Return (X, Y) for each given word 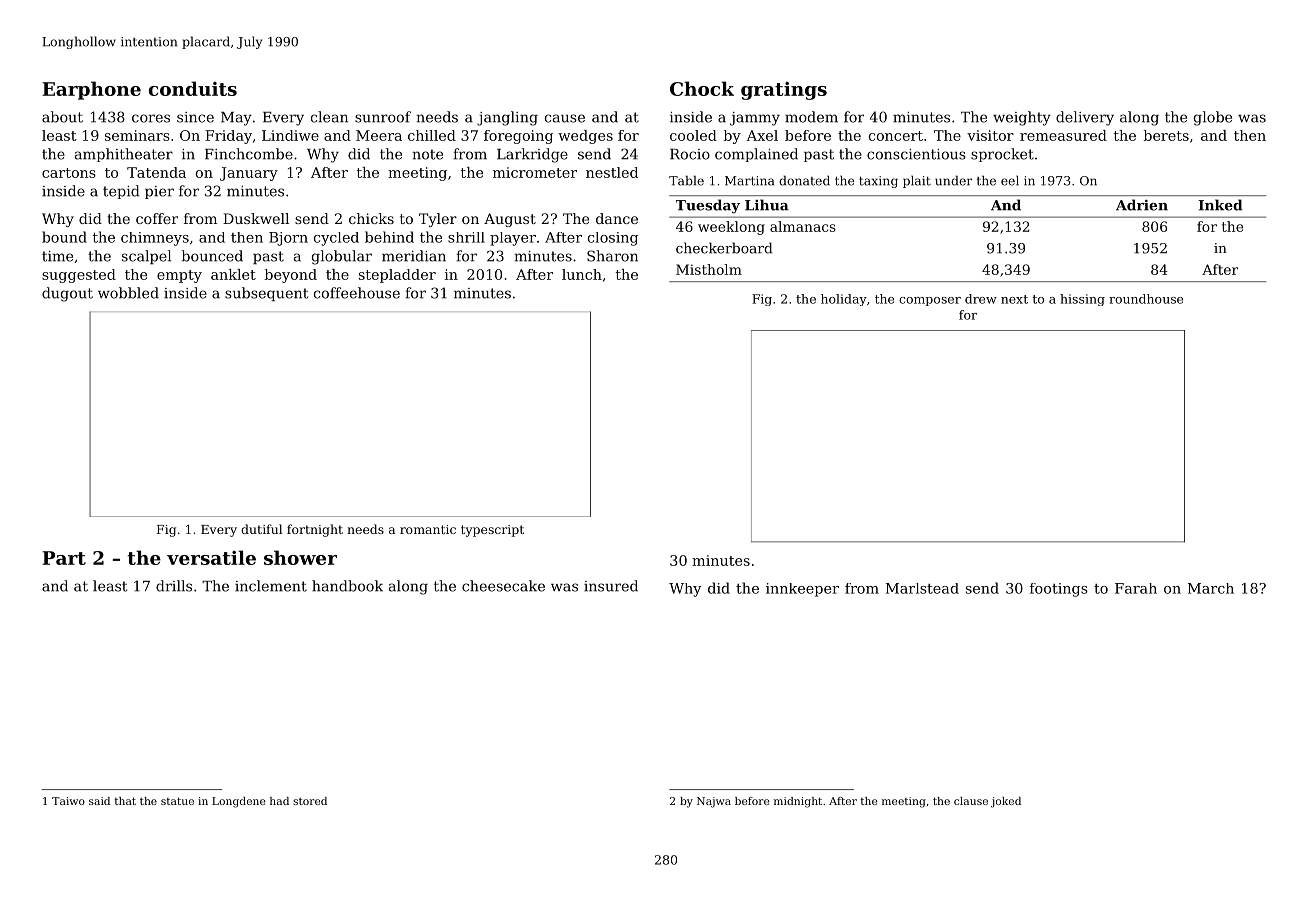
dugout (67, 294)
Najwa (714, 802)
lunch (582, 274)
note (427, 154)
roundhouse (1146, 299)
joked (1006, 802)
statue (177, 801)
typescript (492, 531)
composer (930, 301)
